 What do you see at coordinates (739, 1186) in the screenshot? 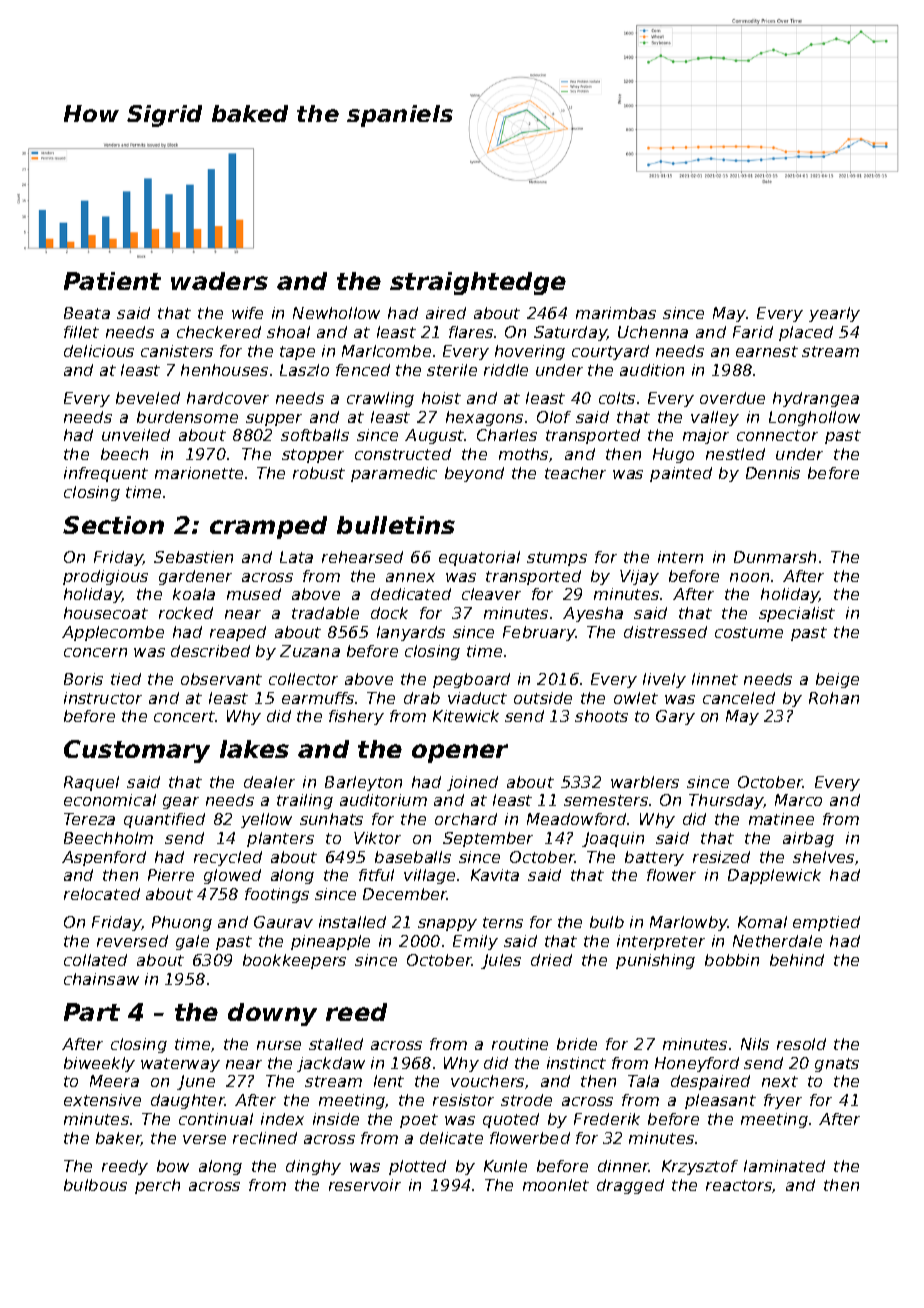
I see `reactors` at bounding box center [739, 1186].
